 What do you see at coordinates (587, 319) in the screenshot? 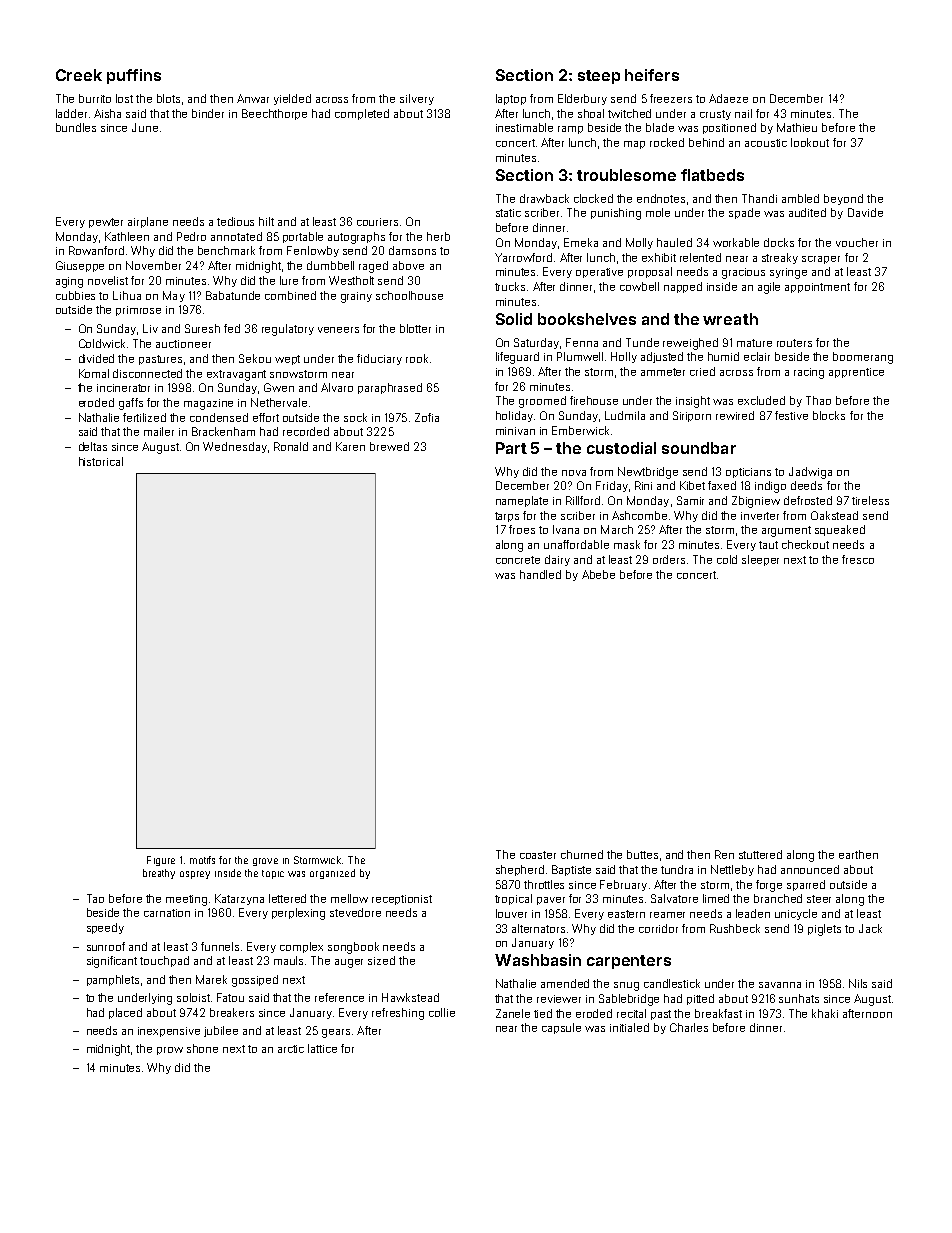
I see `bookshelves` at bounding box center [587, 319].
